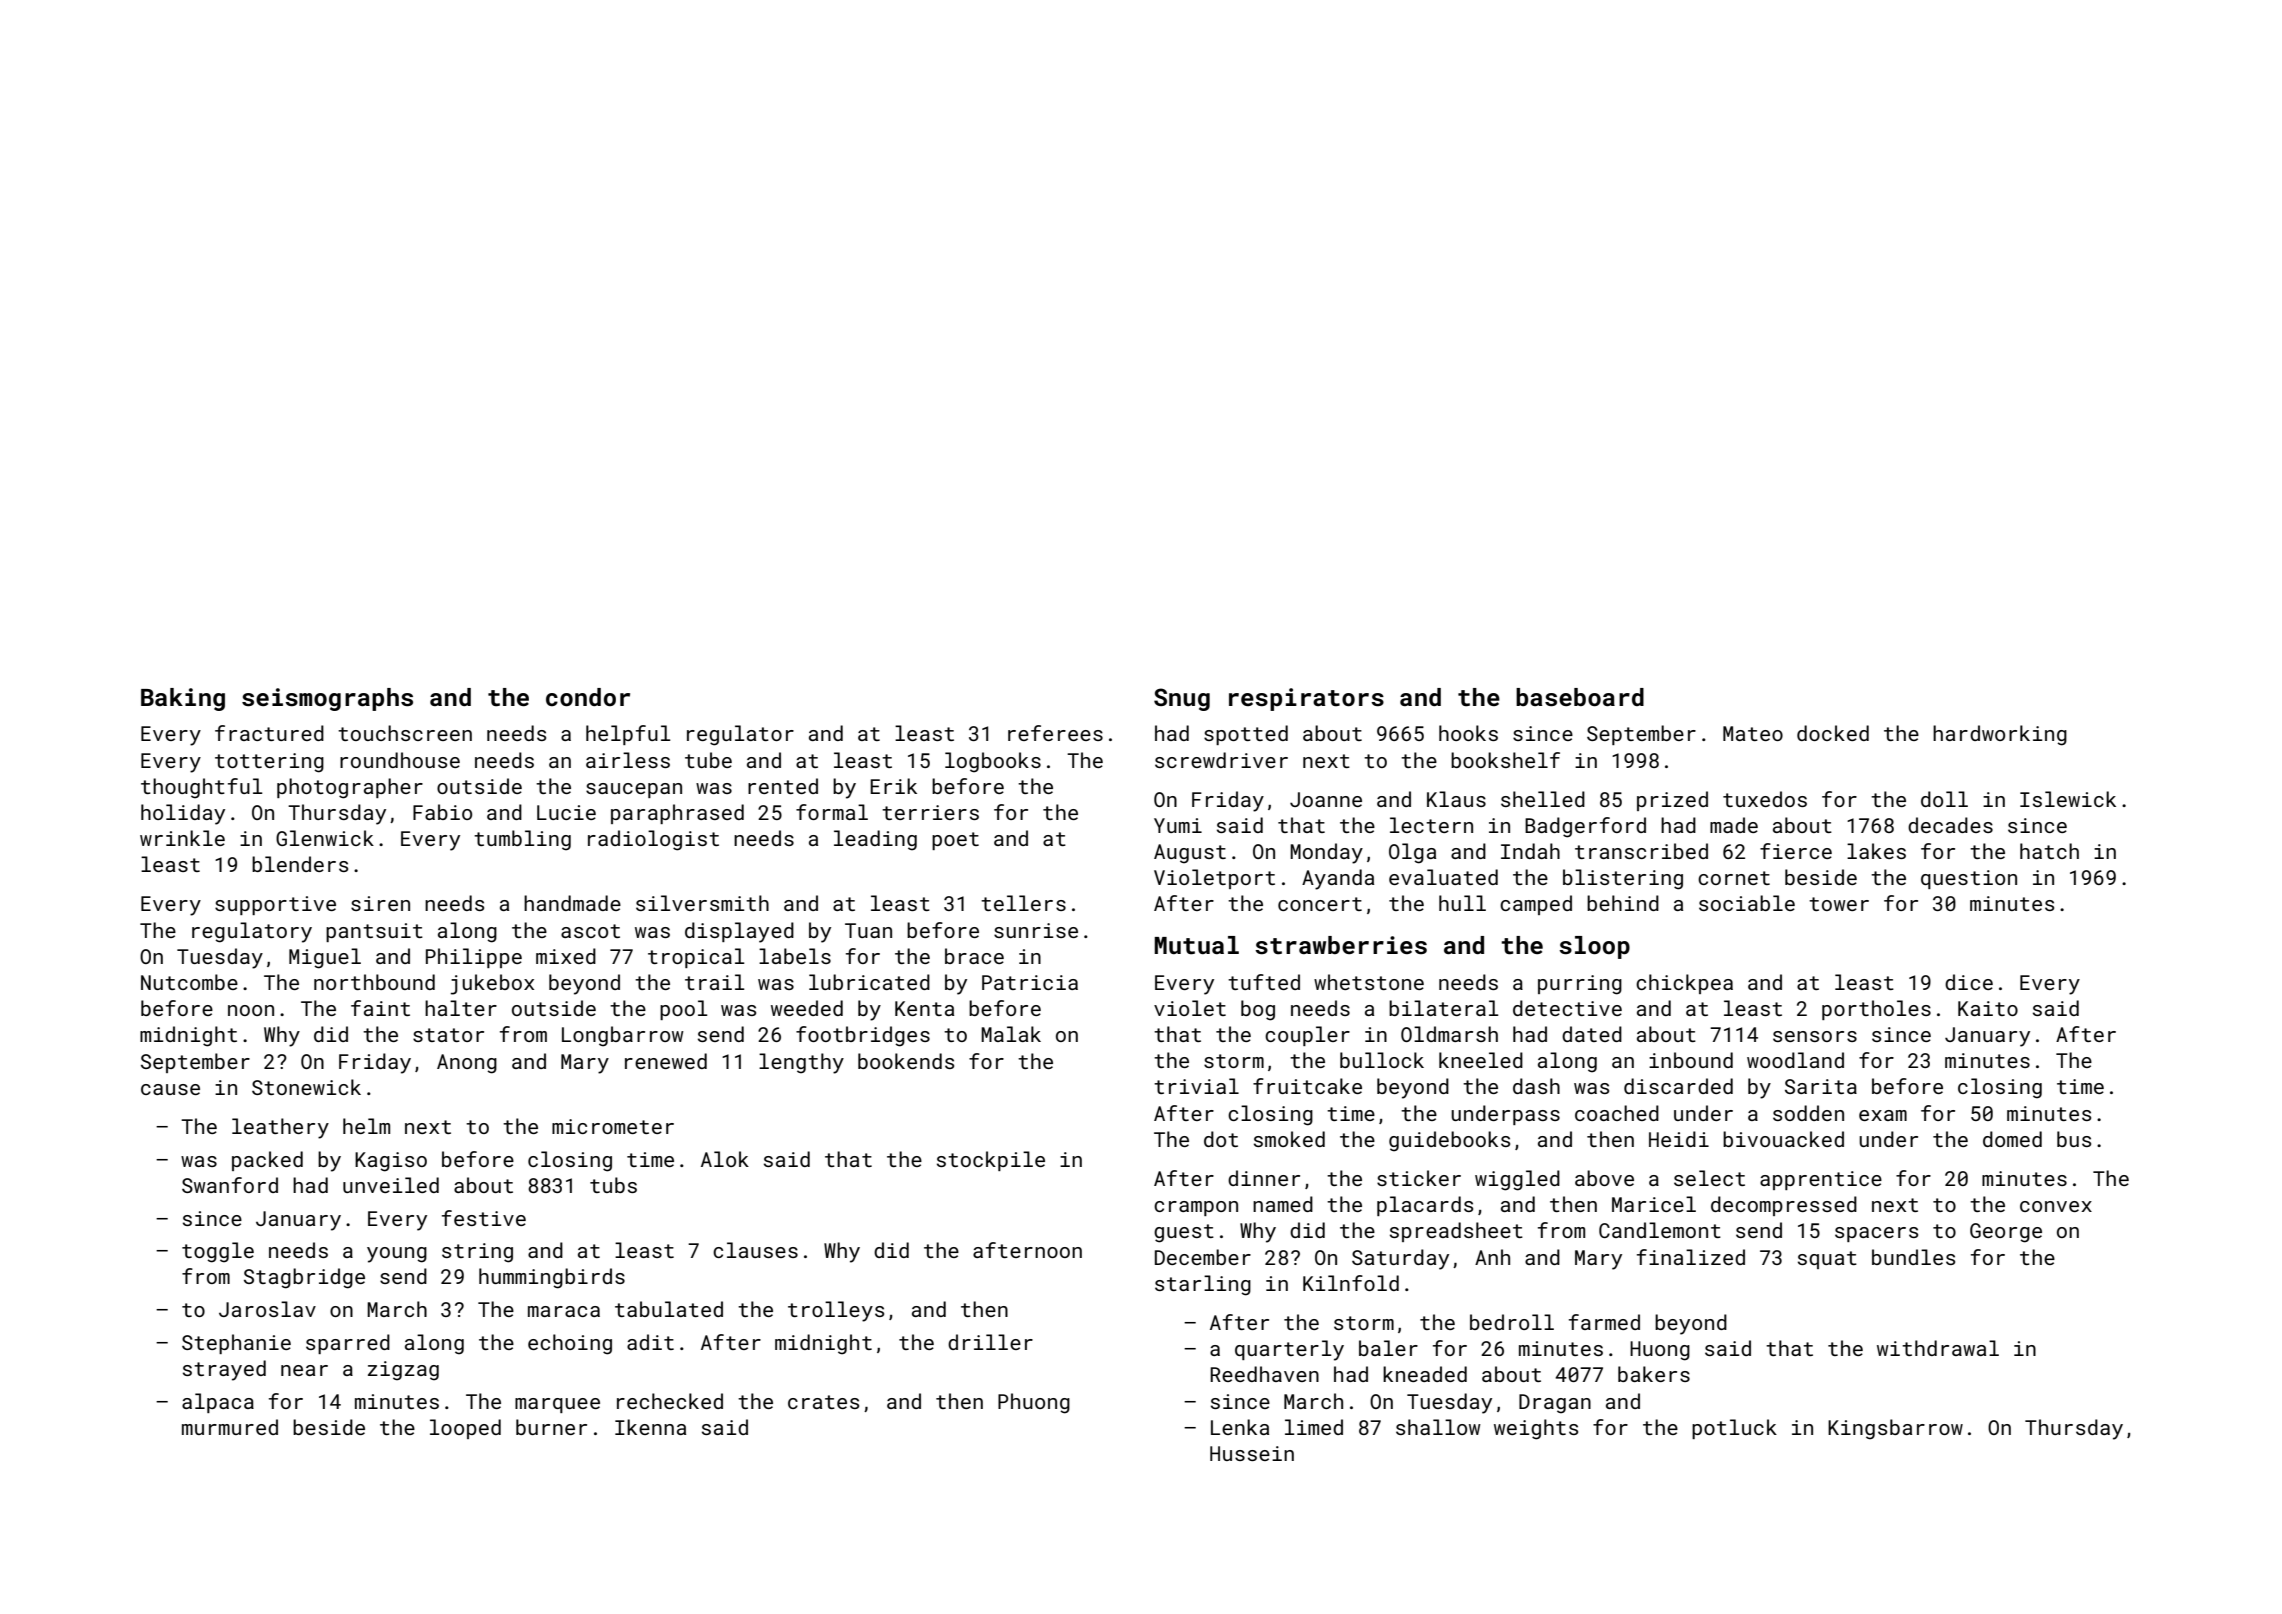 The image size is (2282, 1614). I want to click on December, so click(1203, 1257).
